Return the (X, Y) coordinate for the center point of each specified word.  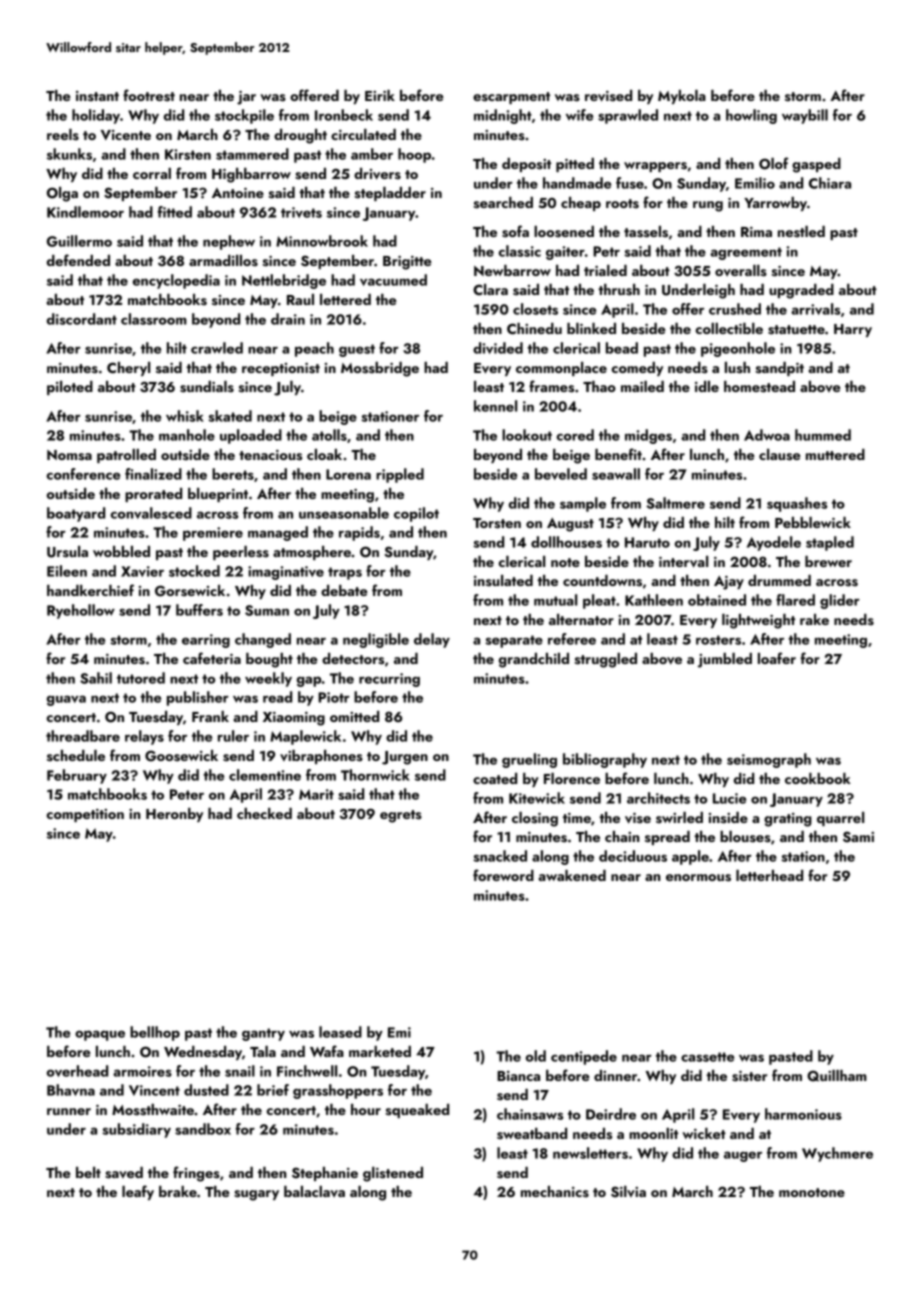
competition (85, 815)
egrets (401, 816)
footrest (149, 95)
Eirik (380, 95)
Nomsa (69, 455)
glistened (393, 1174)
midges (648, 436)
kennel (495, 406)
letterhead (769, 875)
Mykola (682, 97)
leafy (138, 1192)
